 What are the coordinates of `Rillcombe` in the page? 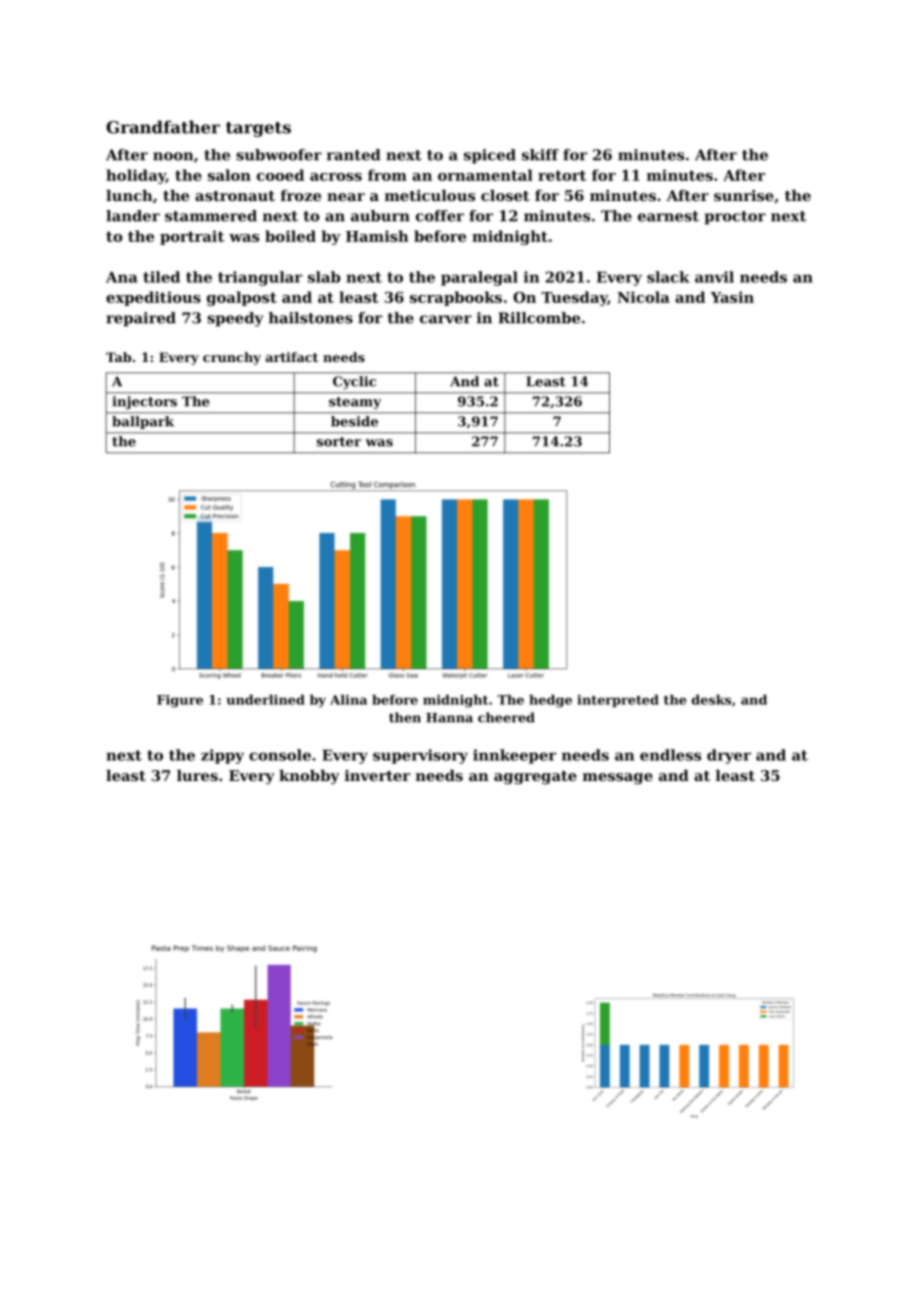 It's located at (539, 318).
